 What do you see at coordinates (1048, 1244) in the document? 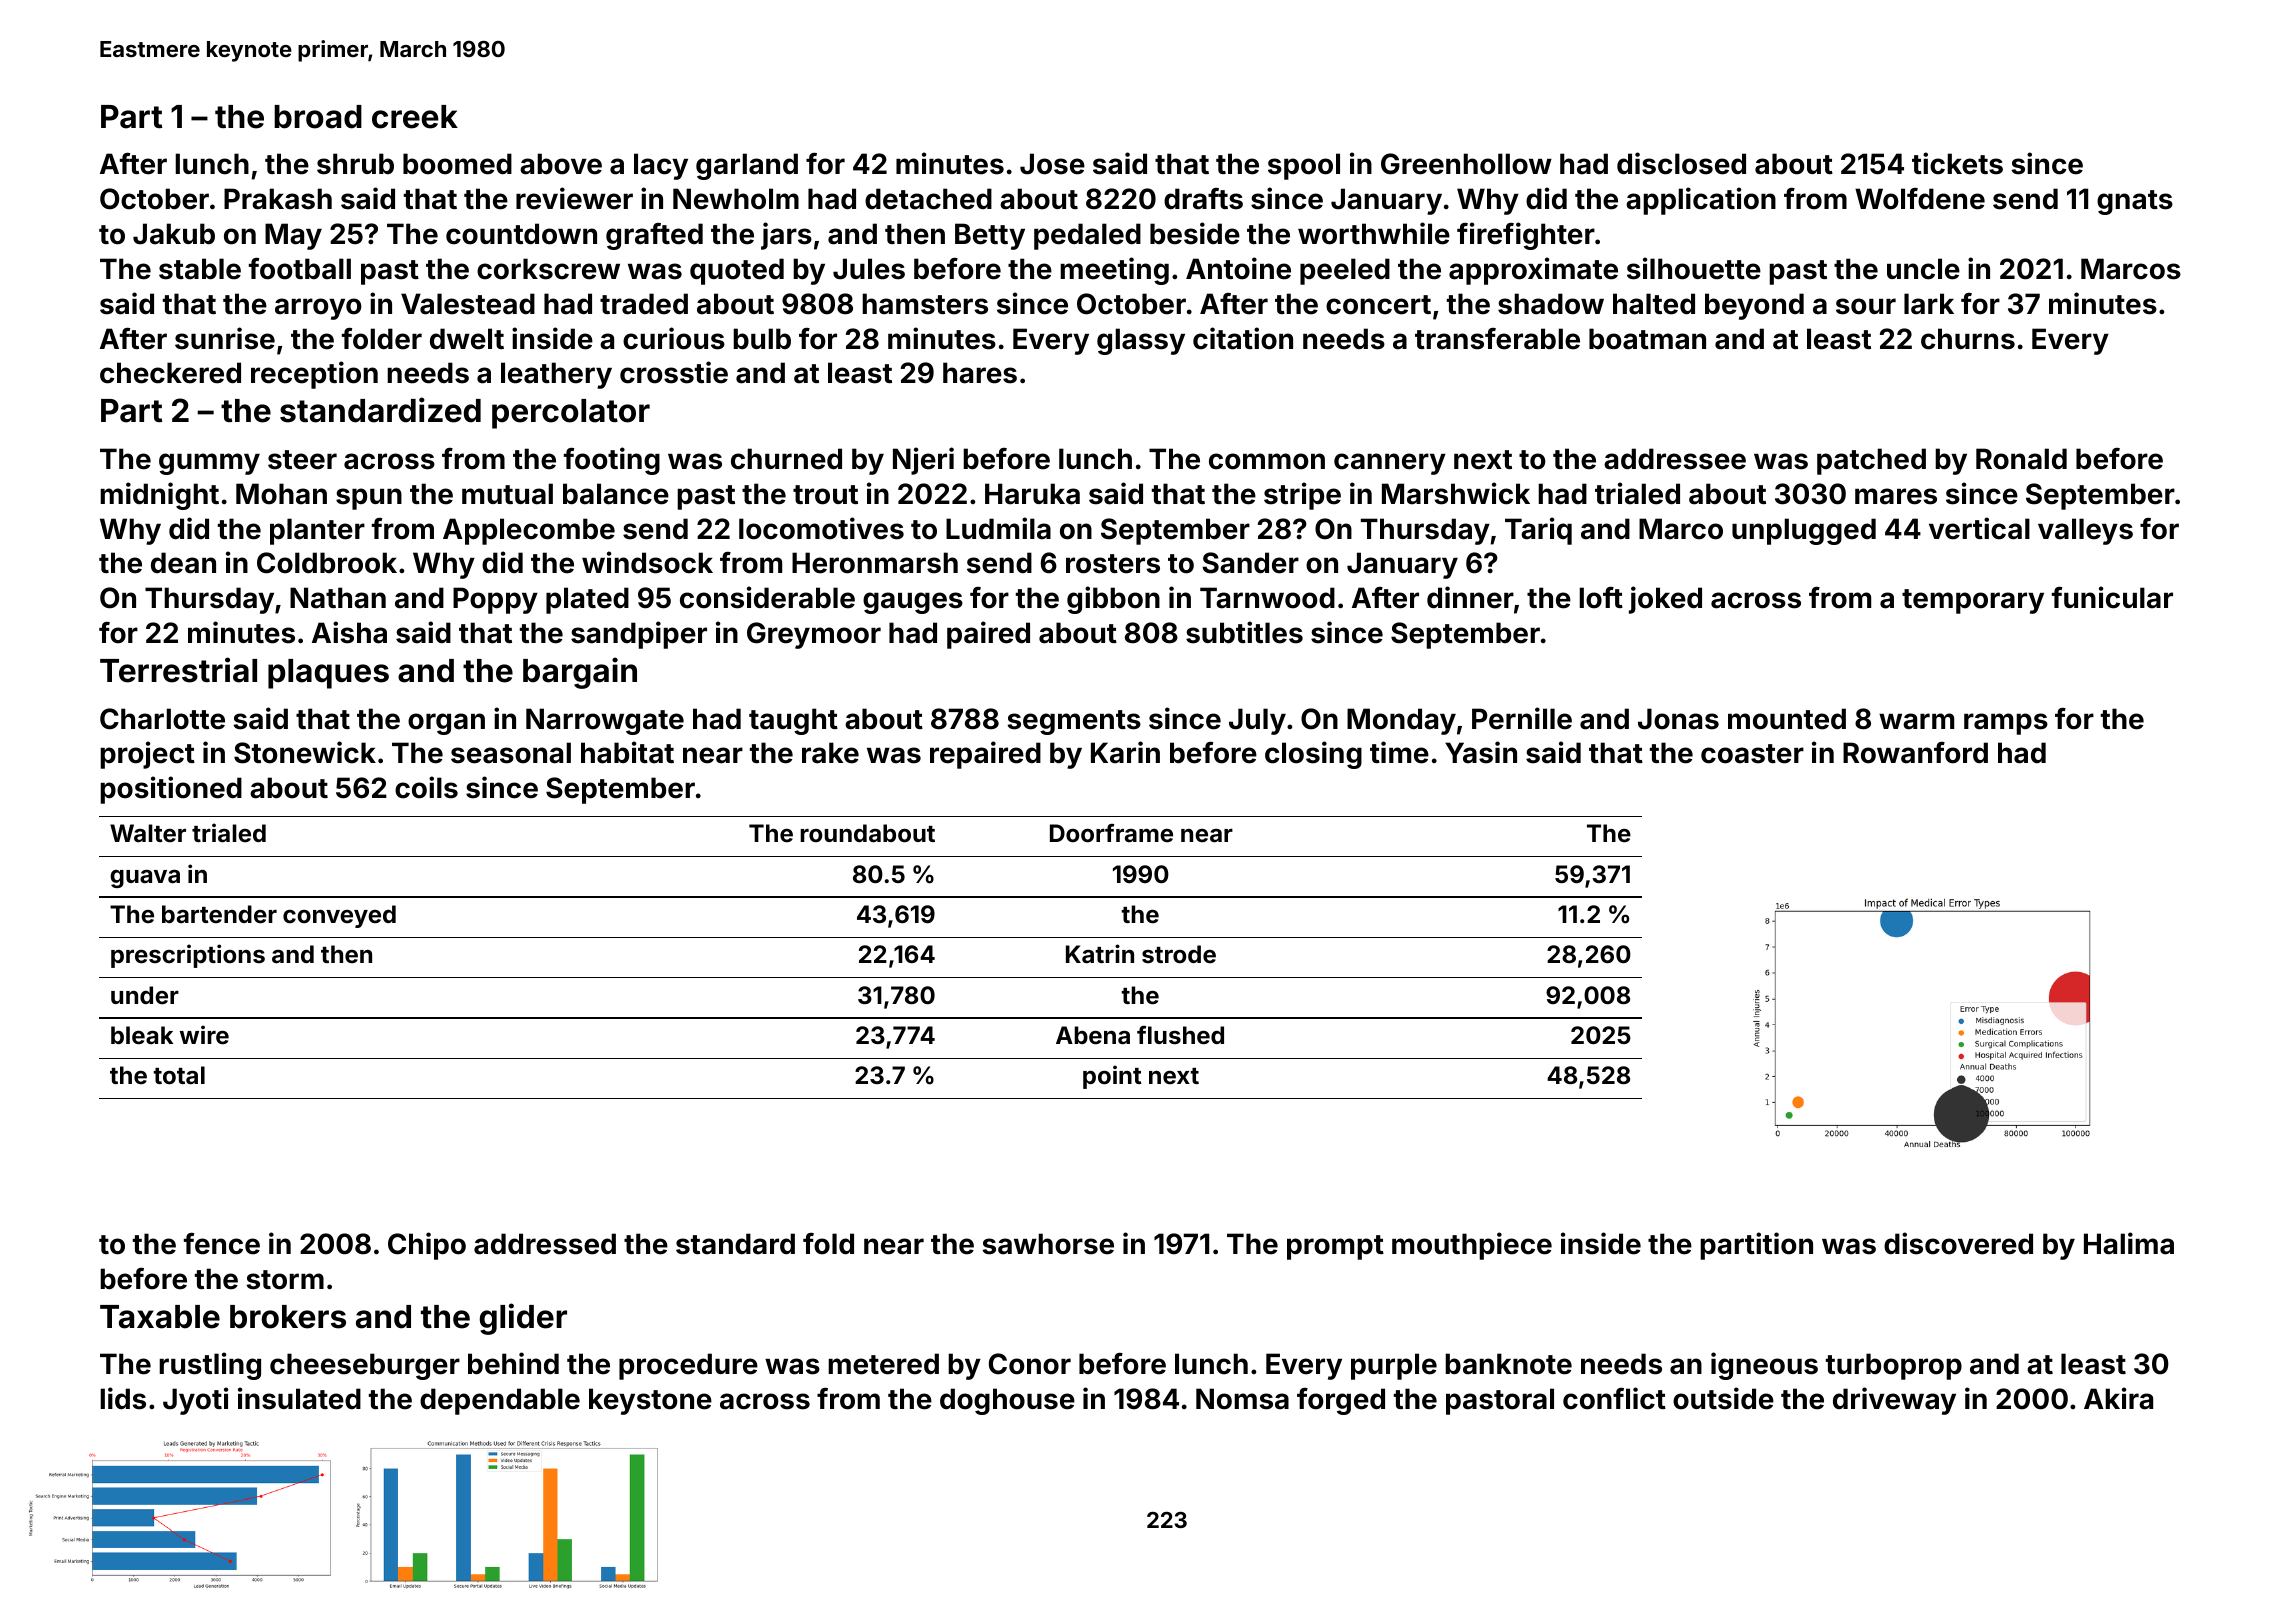
I see `sawhorse` at bounding box center [1048, 1244].
